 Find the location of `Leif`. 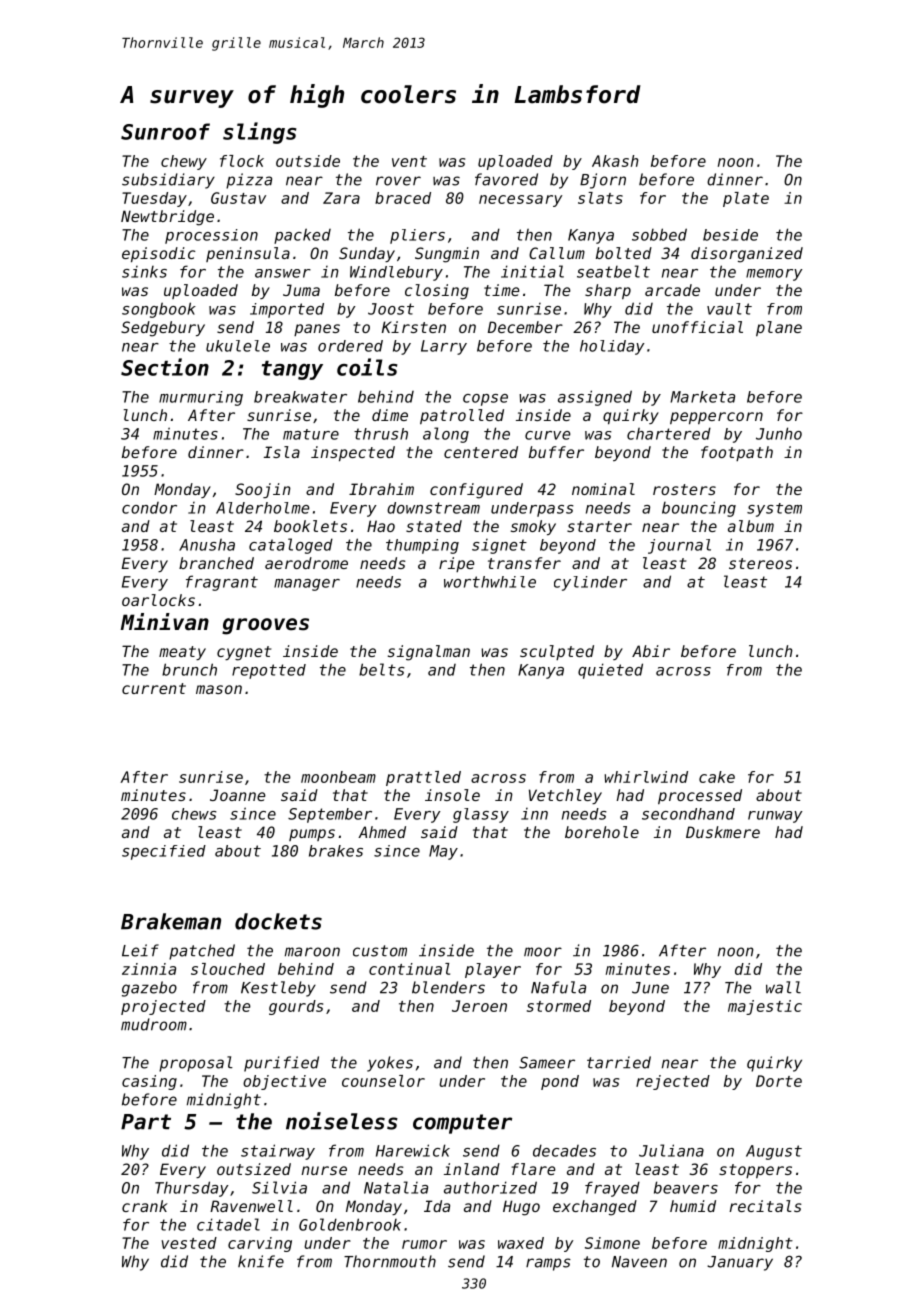

Leif is located at coordinates (140, 950).
